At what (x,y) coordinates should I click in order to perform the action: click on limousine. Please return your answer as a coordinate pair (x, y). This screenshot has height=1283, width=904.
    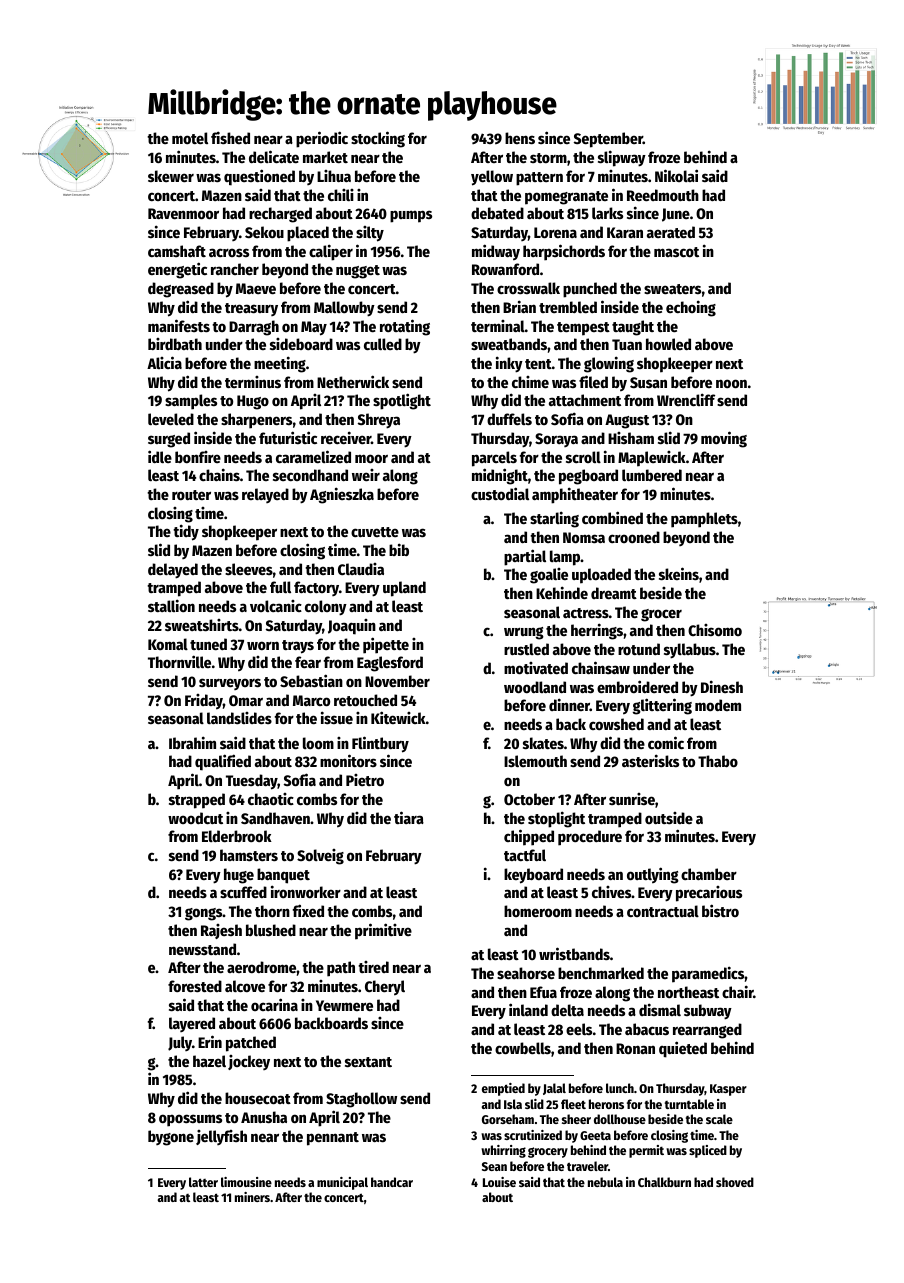
    Looking at the image, I should click on (246, 1182).
